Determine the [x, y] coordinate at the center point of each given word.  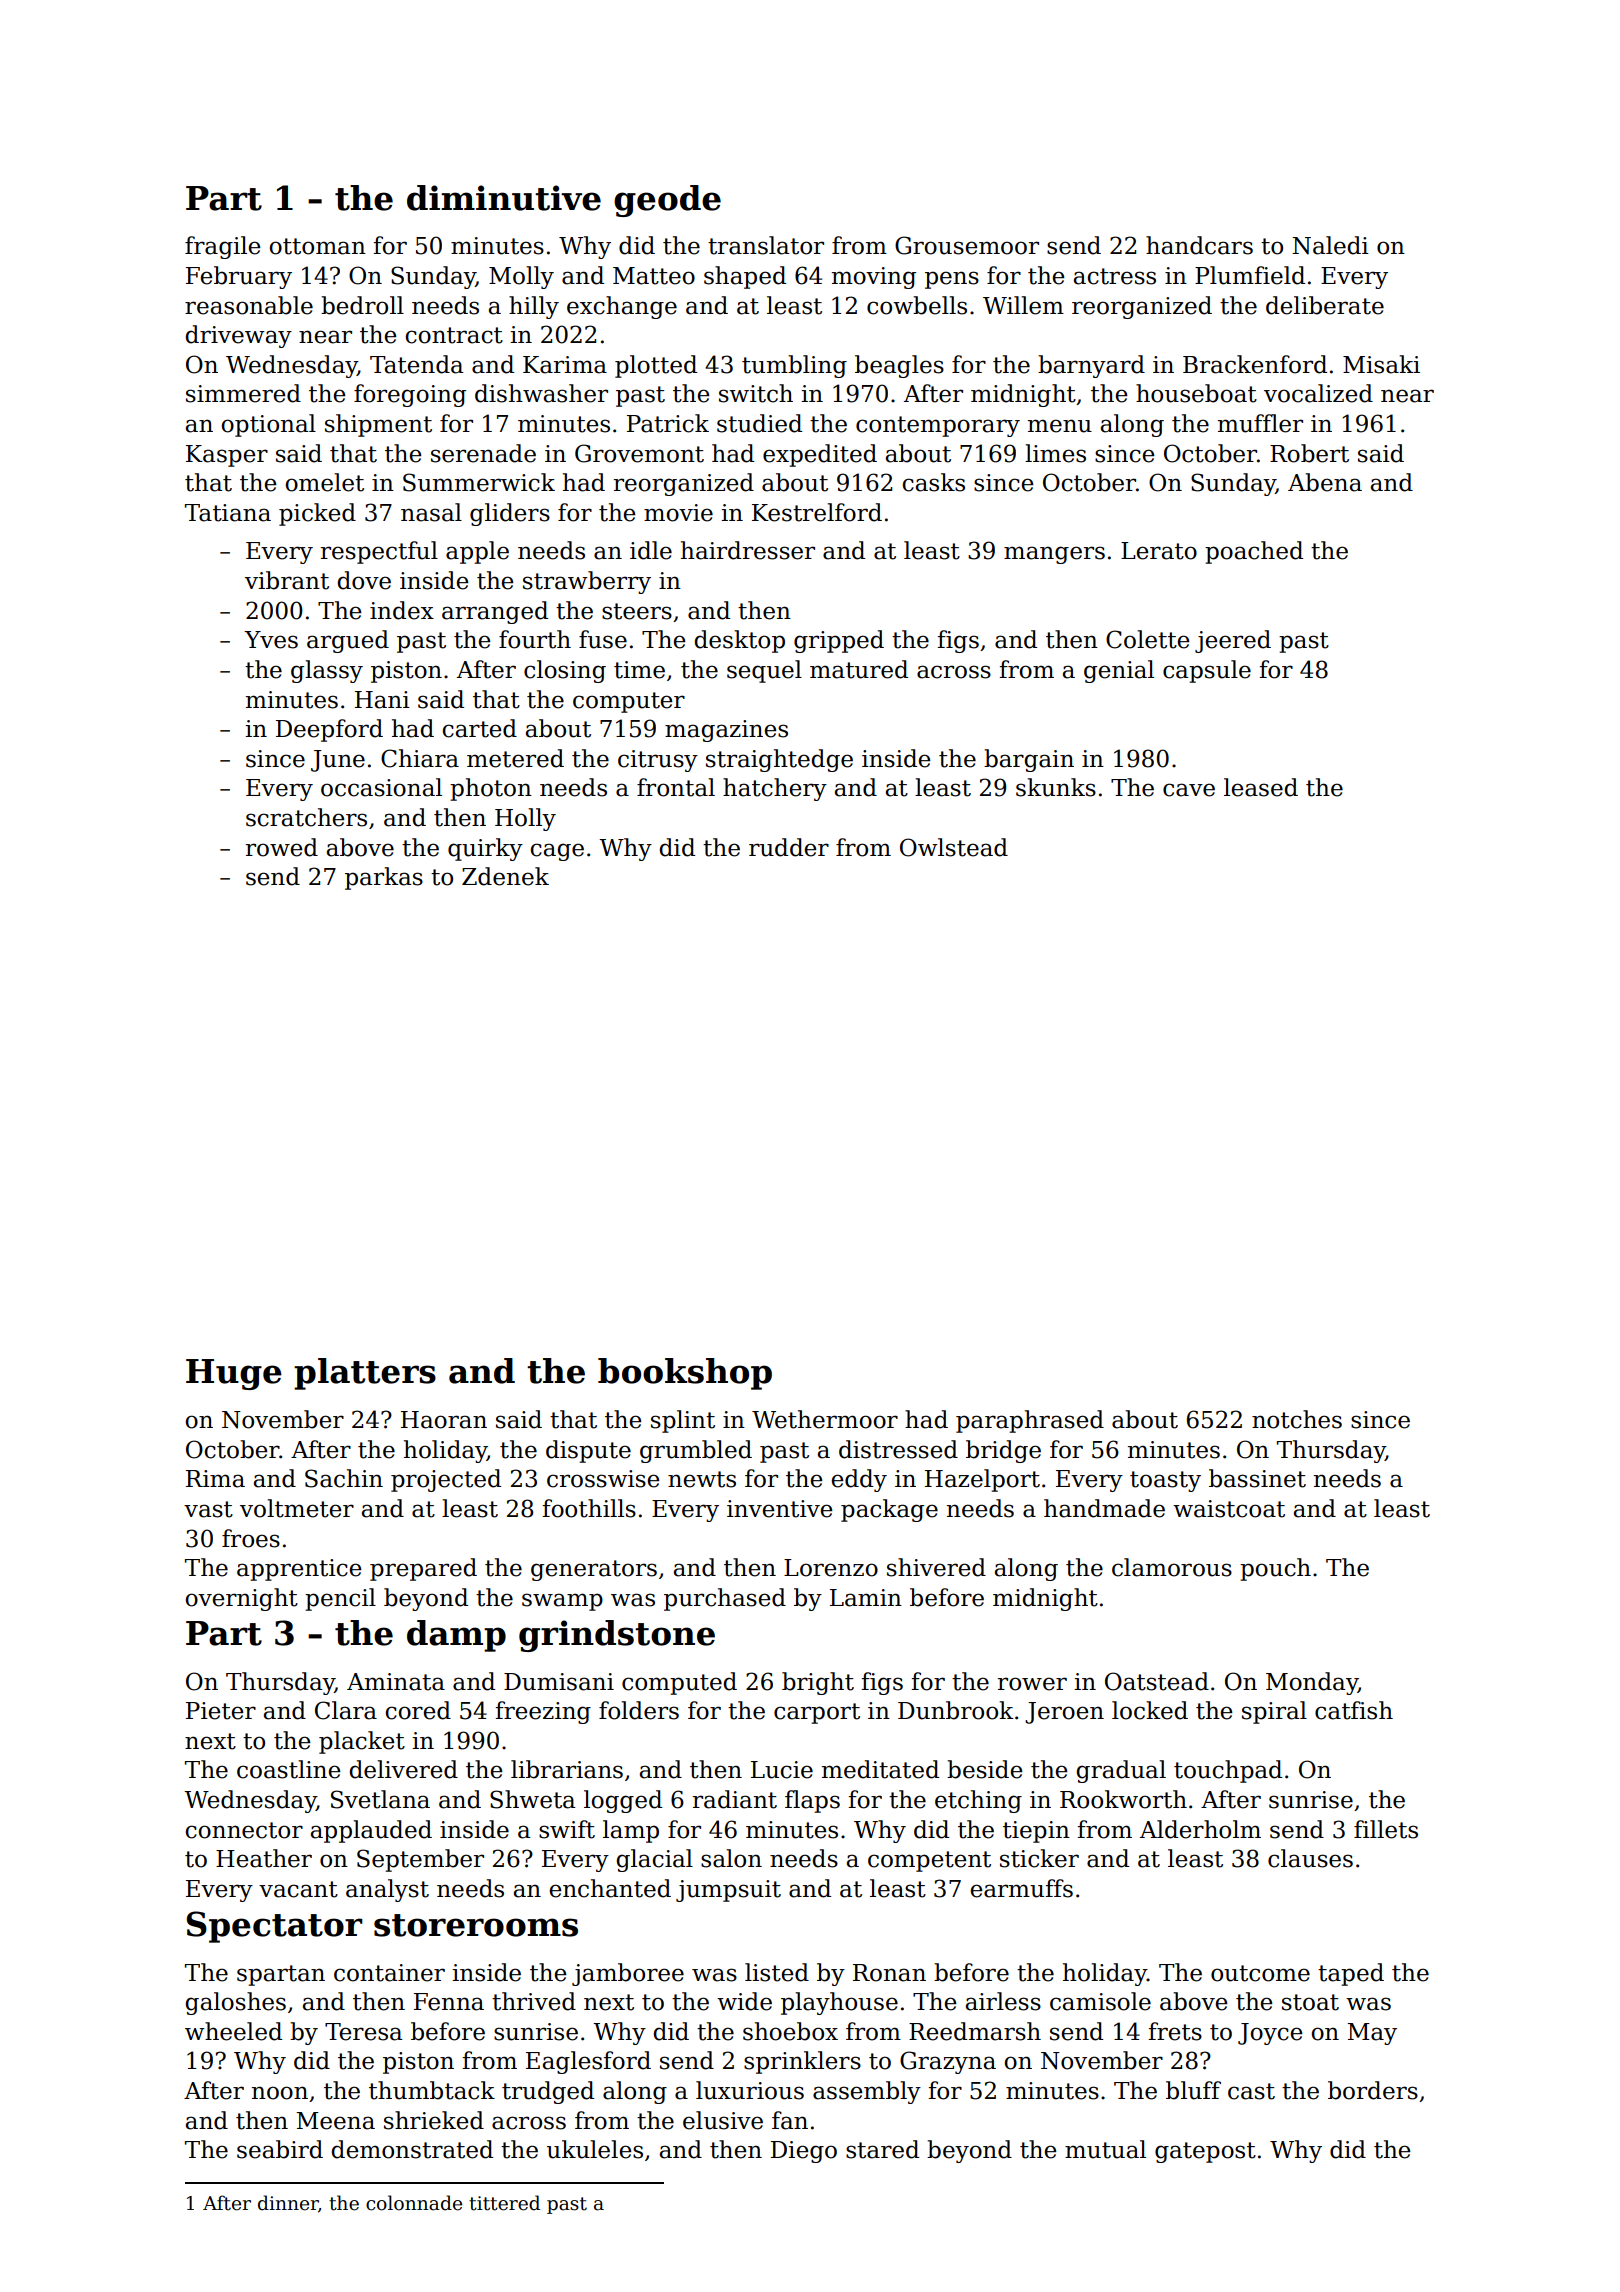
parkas [384, 878]
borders [1373, 2090]
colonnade [414, 2203]
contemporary [938, 426]
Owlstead [954, 847]
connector [244, 1830]
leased [1261, 787]
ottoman [318, 246]
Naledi [1330, 245]
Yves [271, 640]
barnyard [1091, 366]
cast [1251, 2091]
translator [766, 245]
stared [882, 2149]
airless [1003, 2001]
